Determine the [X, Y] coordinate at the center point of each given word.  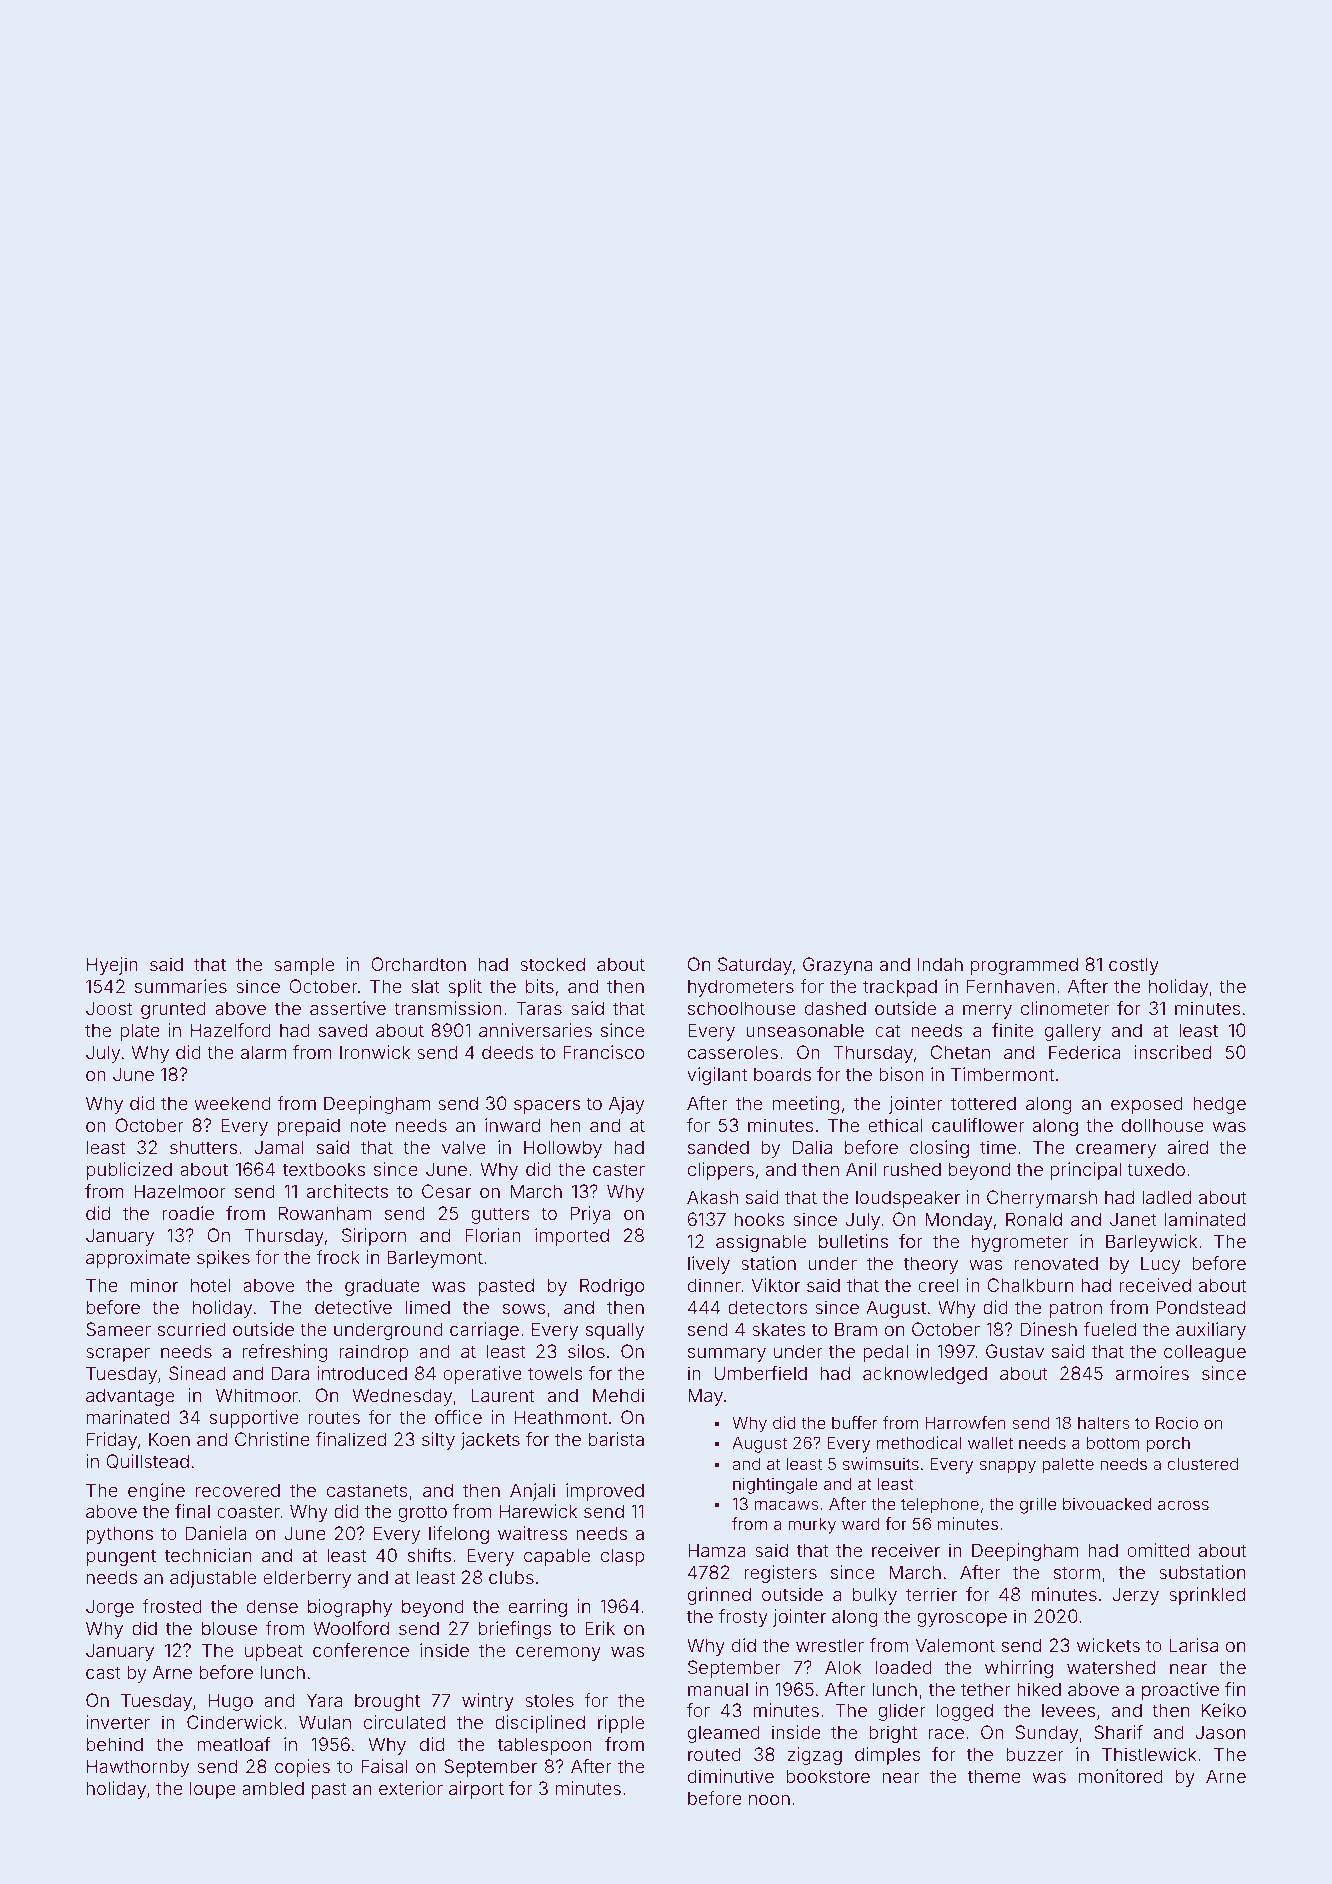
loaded [904, 1667]
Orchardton [418, 964]
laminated [1205, 1219]
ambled [273, 1788]
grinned [719, 1596]
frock [338, 1257]
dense [272, 1606]
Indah [940, 964]
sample [304, 966]
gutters [500, 1215]
